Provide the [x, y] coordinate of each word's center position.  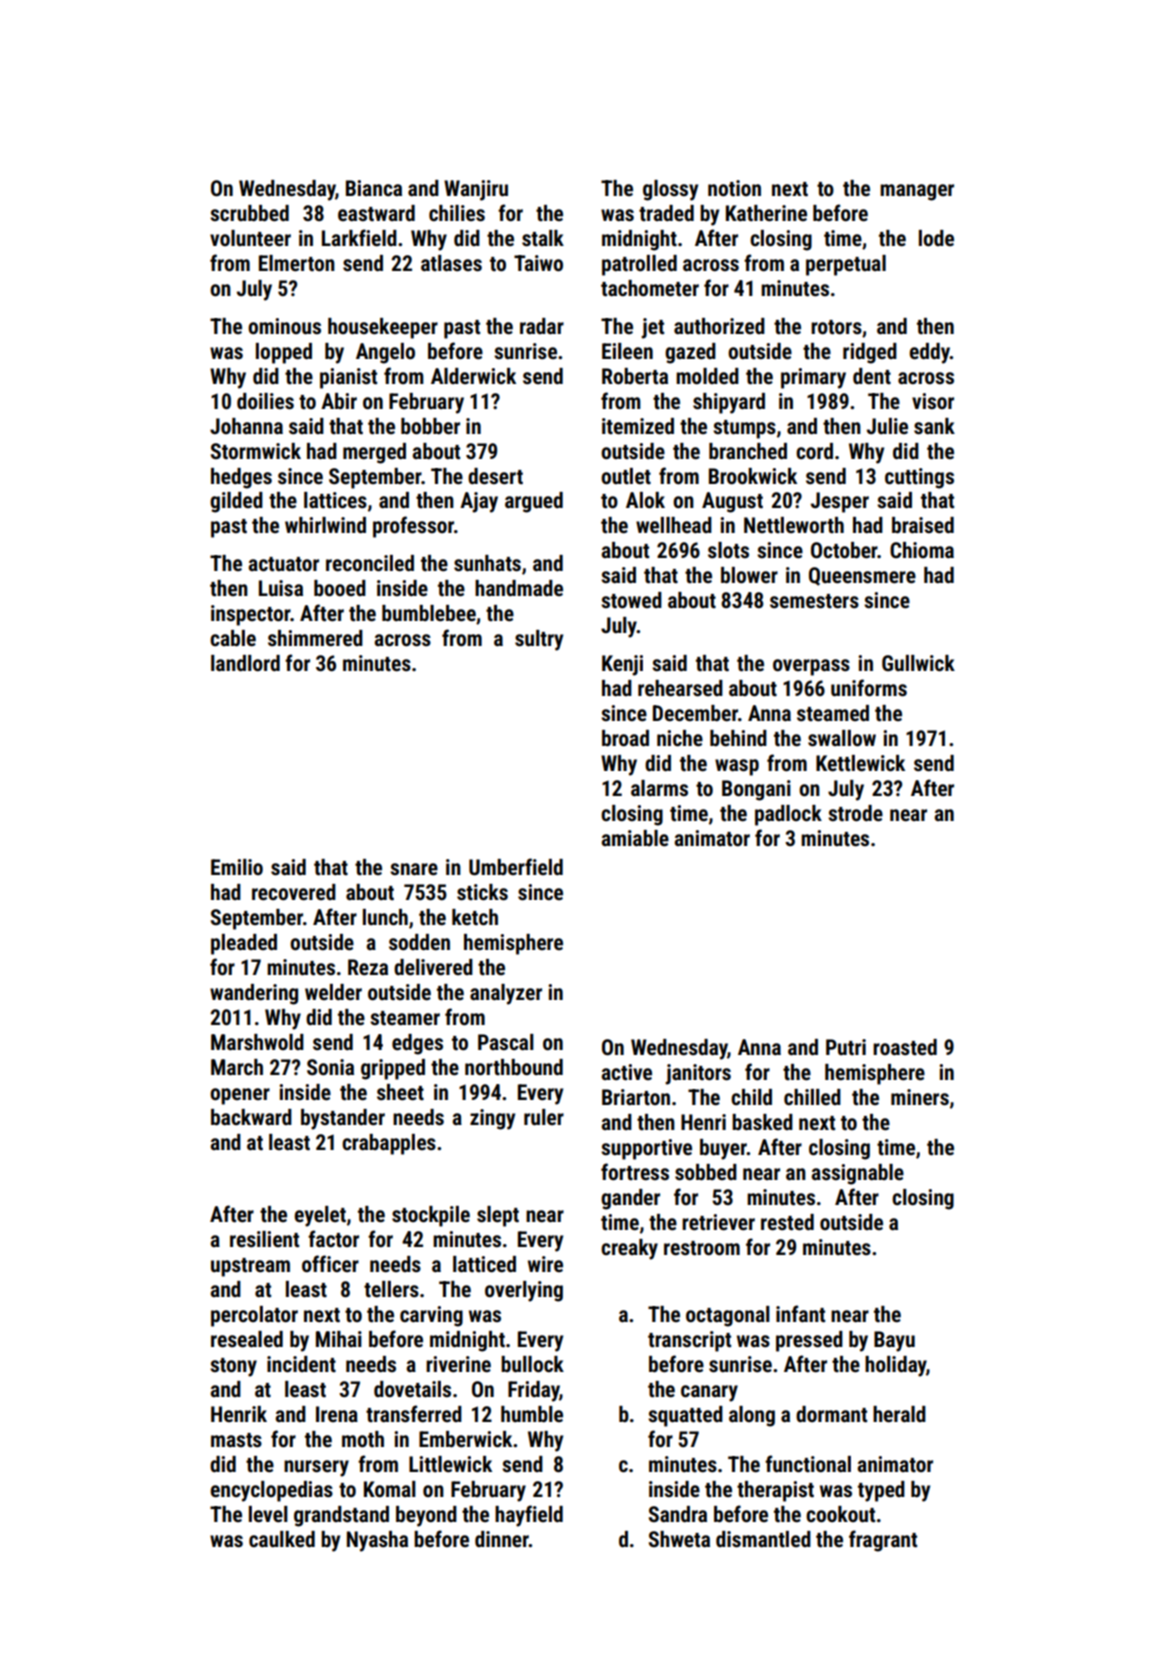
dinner [502, 1539]
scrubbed [249, 213]
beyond [426, 1516]
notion [734, 188]
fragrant [883, 1541]
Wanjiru [476, 190]
